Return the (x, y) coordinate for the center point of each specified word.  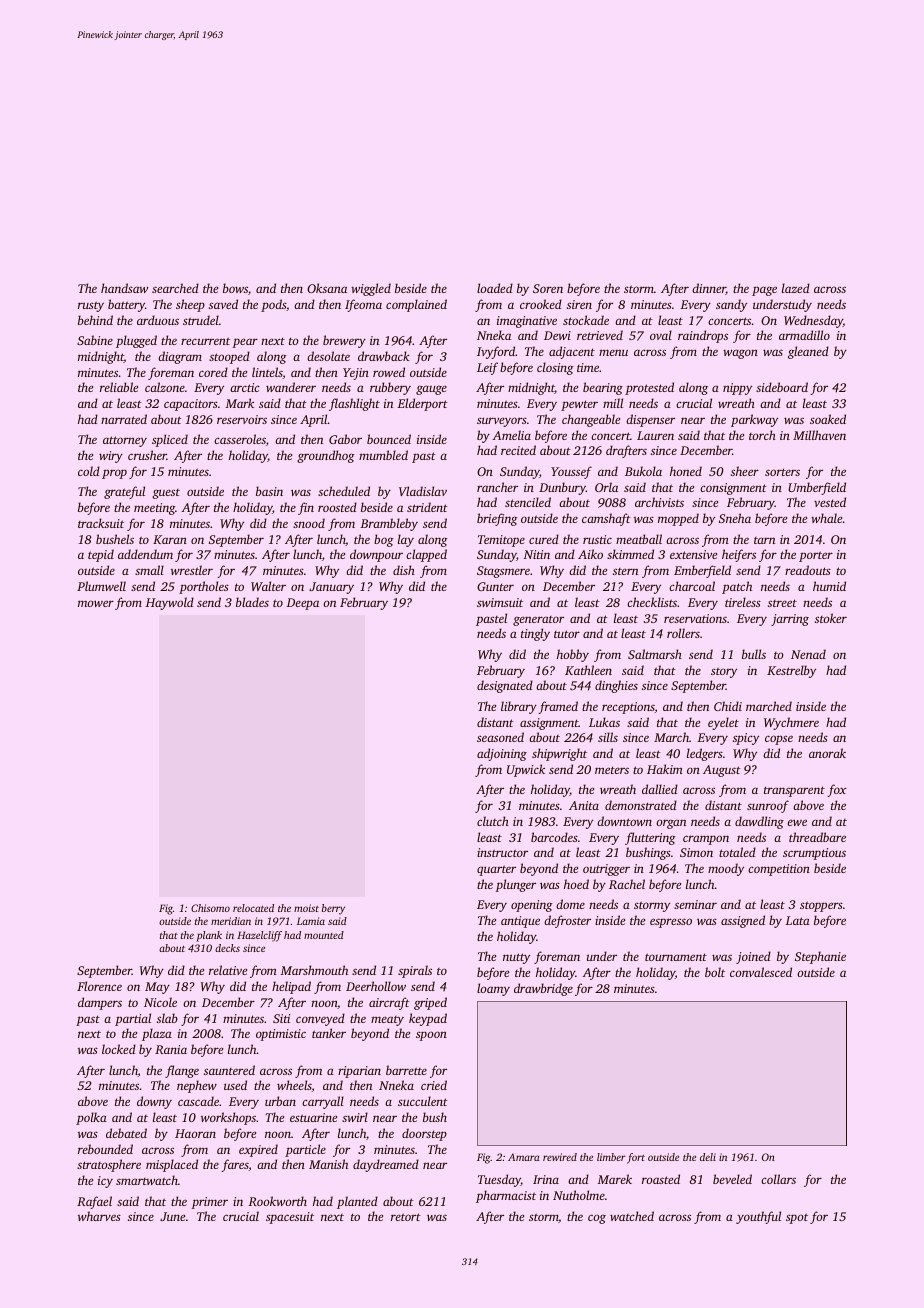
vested (830, 502)
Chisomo (210, 908)
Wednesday (813, 321)
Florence (99, 986)
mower (96, 603)
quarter (496, 870)
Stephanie (820, 957)
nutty (516, 958)
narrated (124, 419)
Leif (487, 368)
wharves (99, 1216)
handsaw (124, 288)
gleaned (808, 352)
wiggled (371, 289)
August (722, 771)
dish (404, 570)
